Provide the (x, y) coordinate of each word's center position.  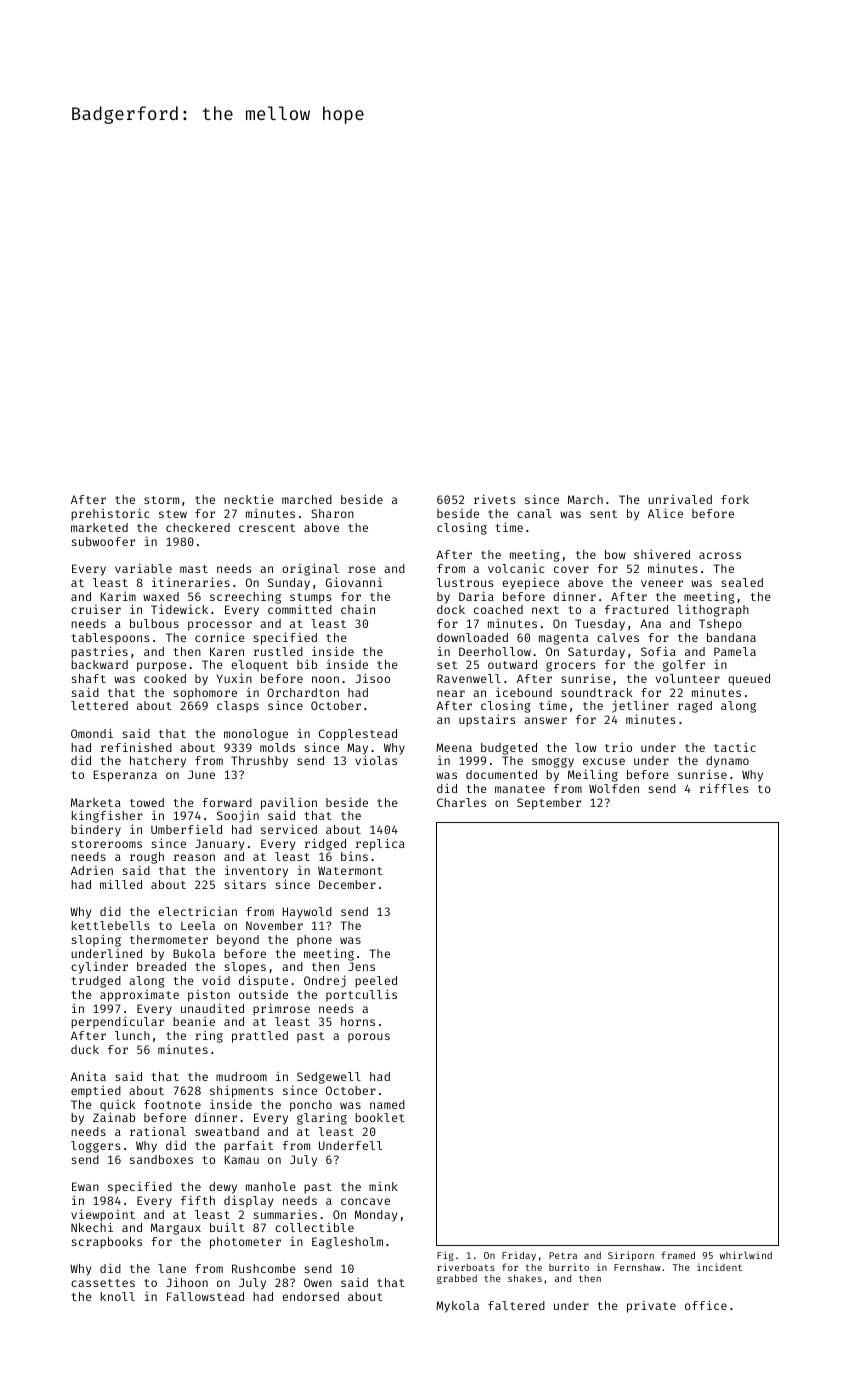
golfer (684, 666)
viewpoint (103, 1215)
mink (383, 1186)
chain (358, 609)
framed (678, 1255)
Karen (227, 651)
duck (85, 1049)
